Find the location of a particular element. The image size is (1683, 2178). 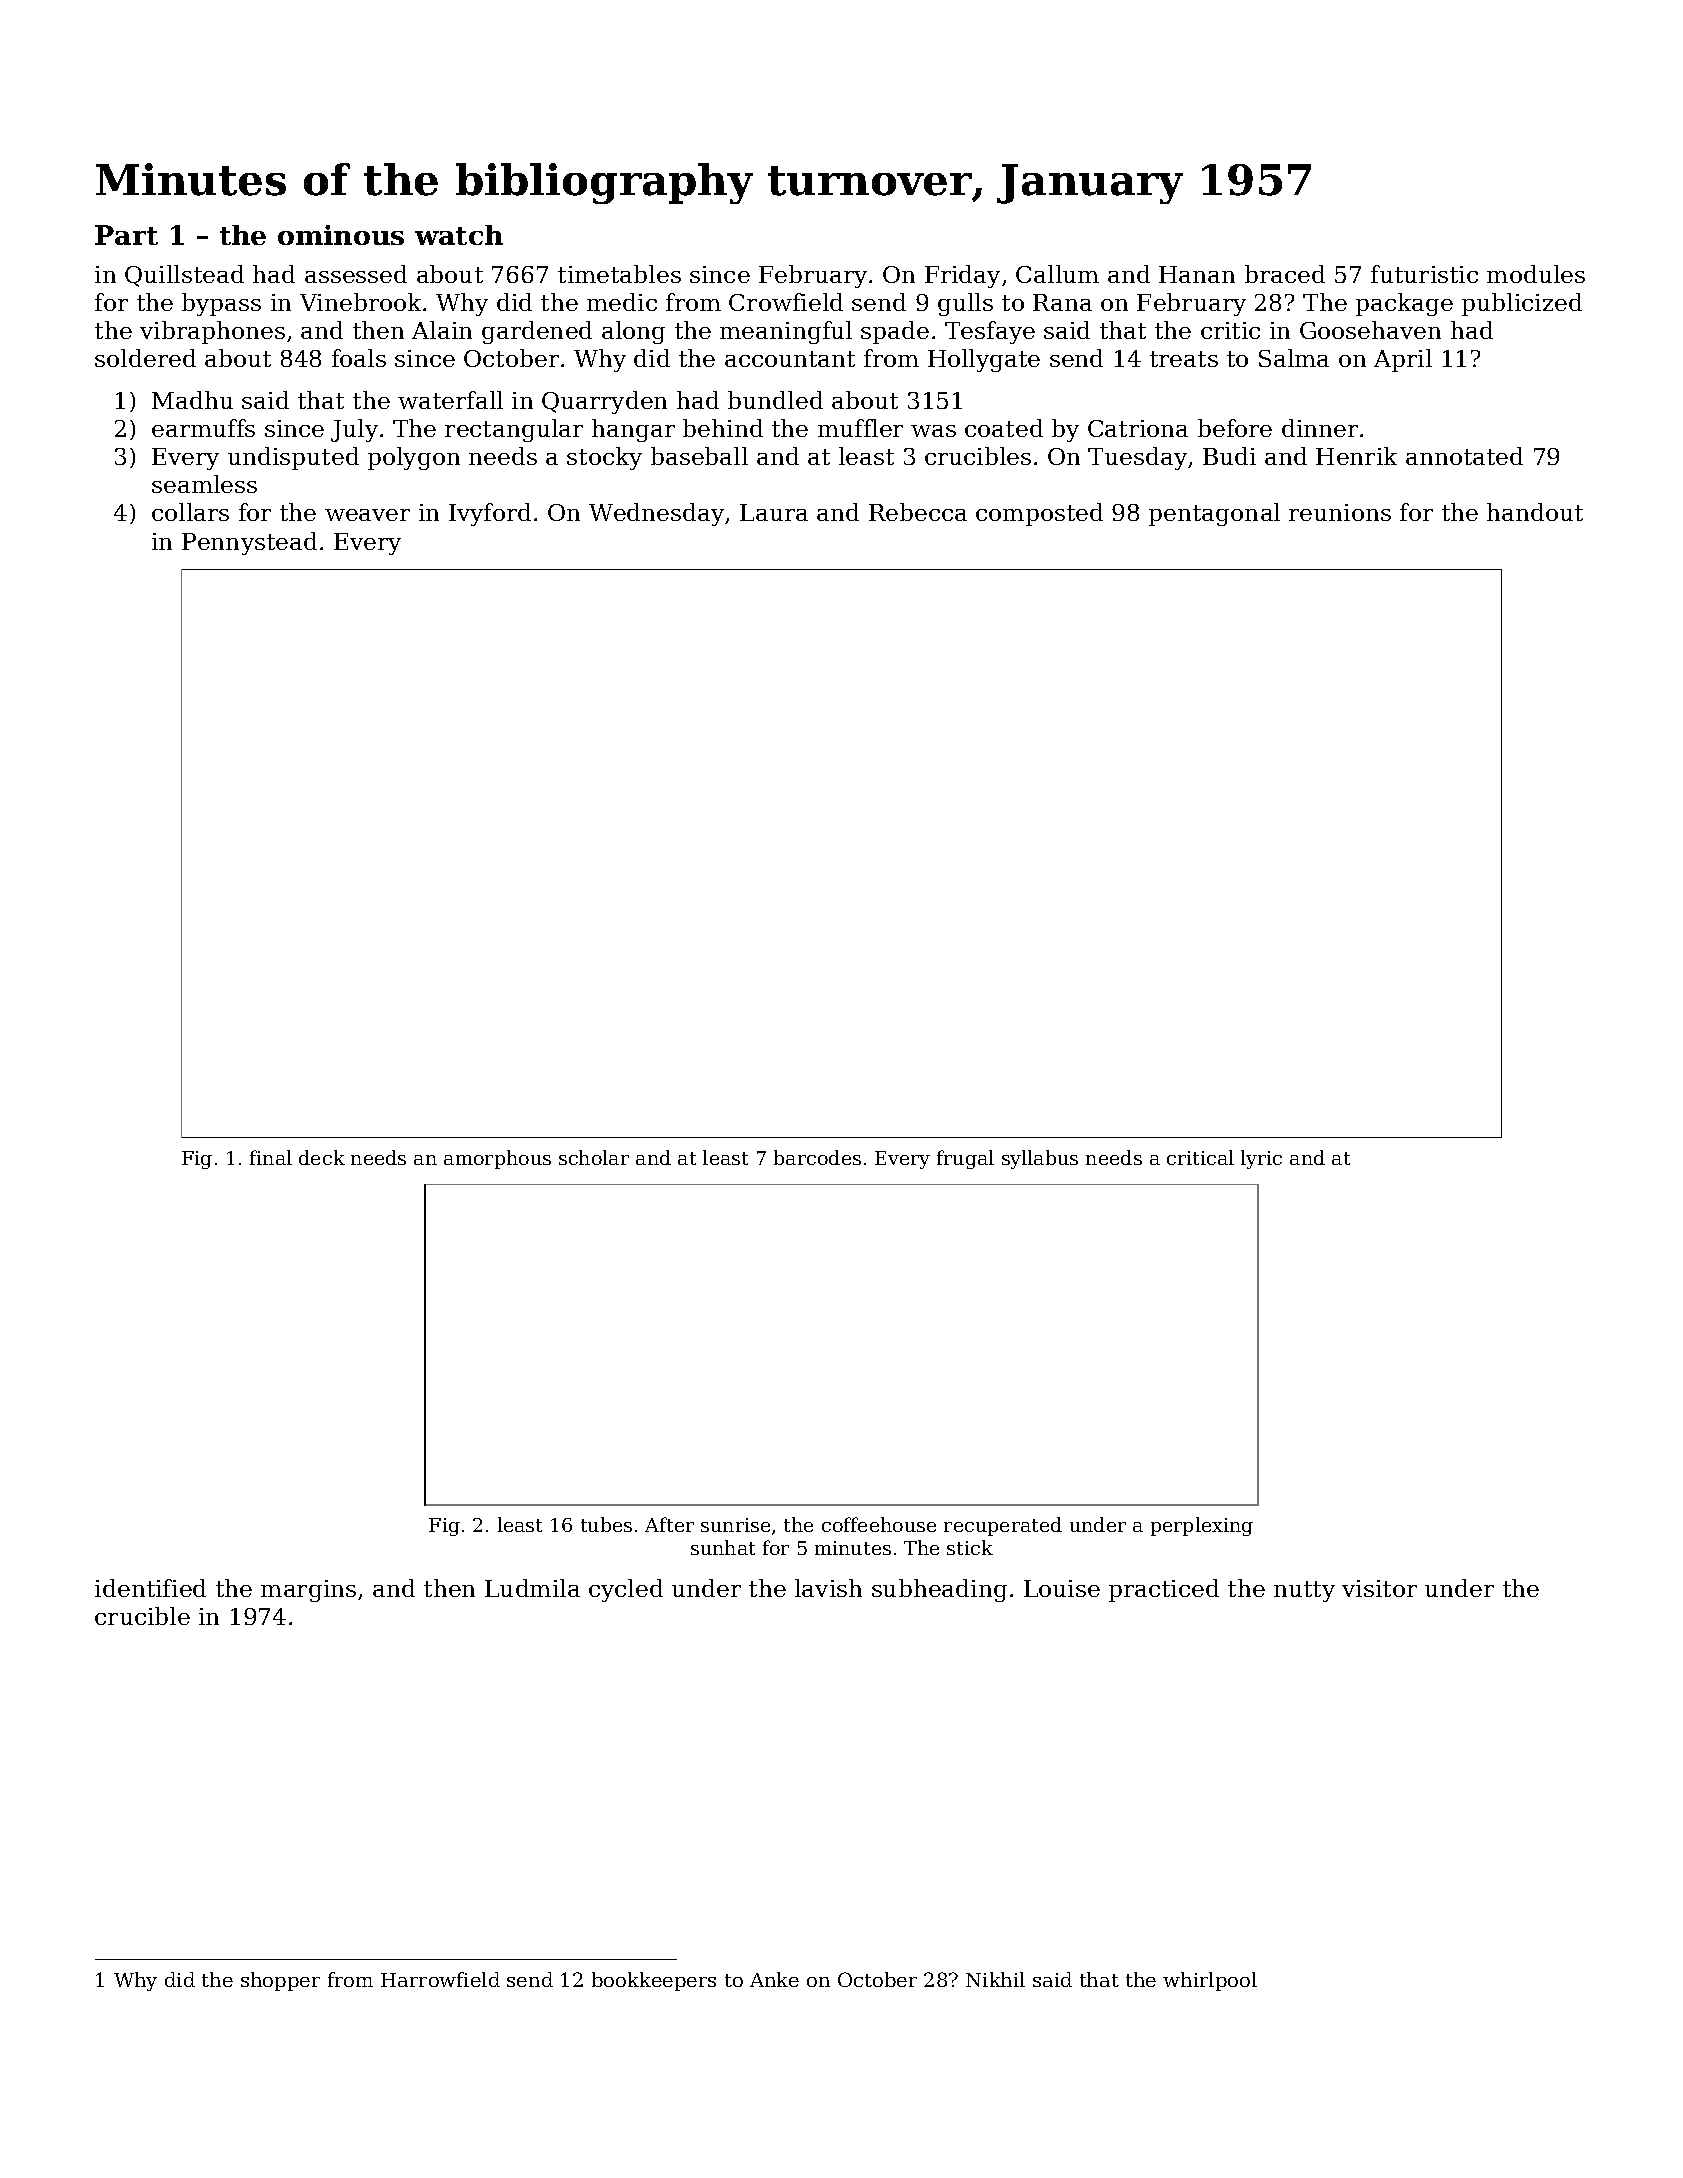

scholar is located at coordinates (594, 1157).
